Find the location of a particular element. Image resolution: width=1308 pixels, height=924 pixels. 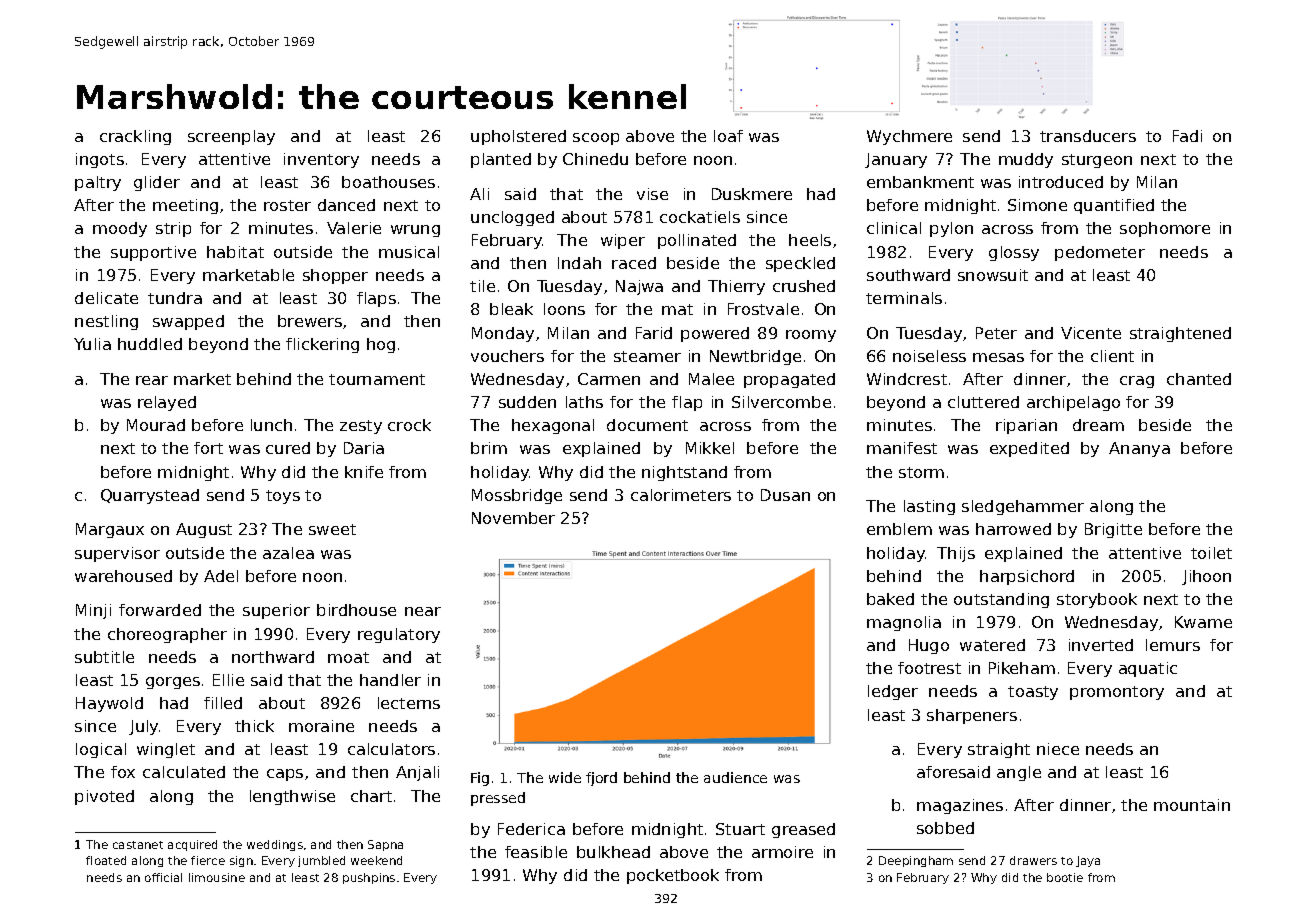

cured is located at coordinates (288, 448).
